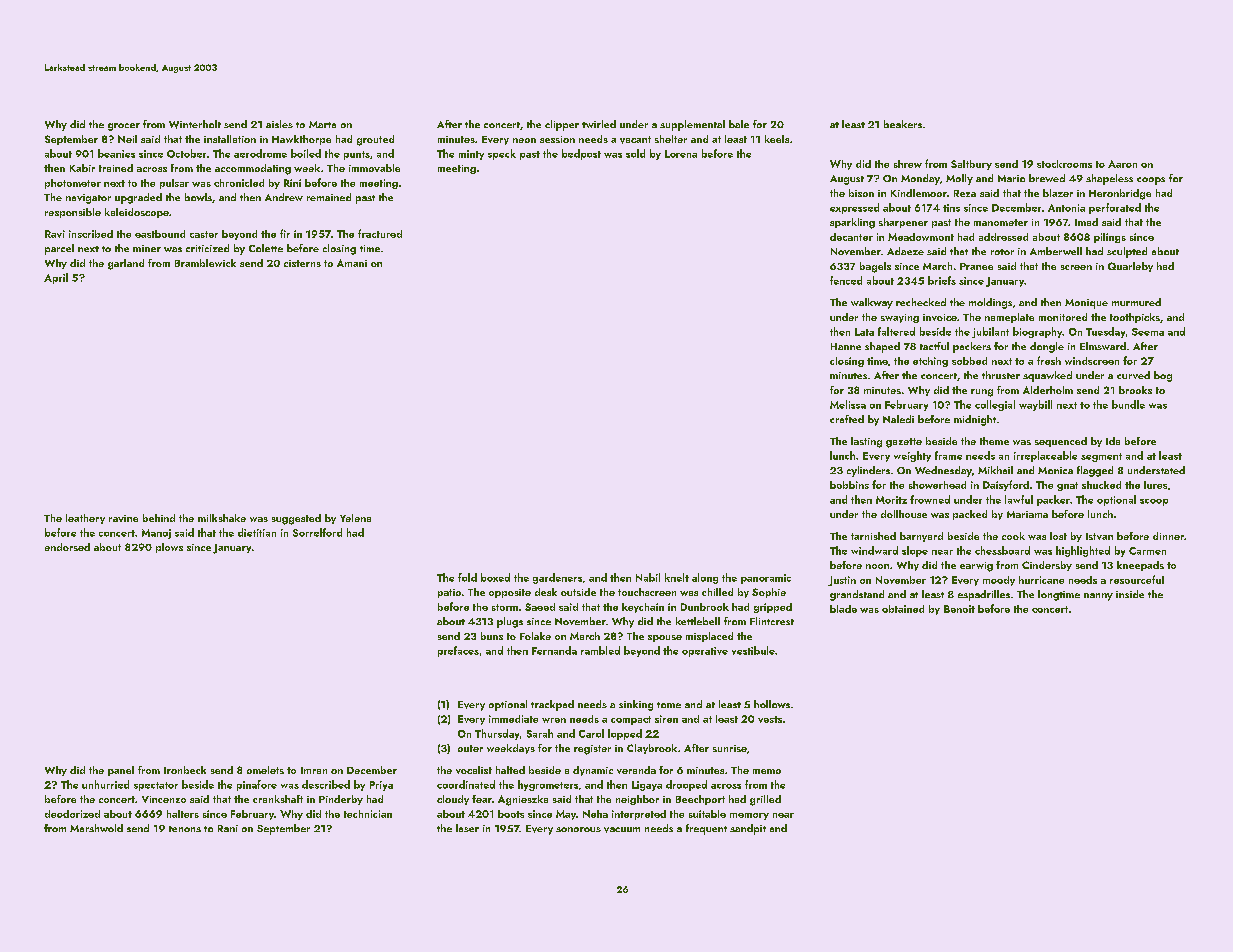 Image resolution: width=1233 pixels, height=952 pixels. I want to click on beakers, so click(903, 124).
